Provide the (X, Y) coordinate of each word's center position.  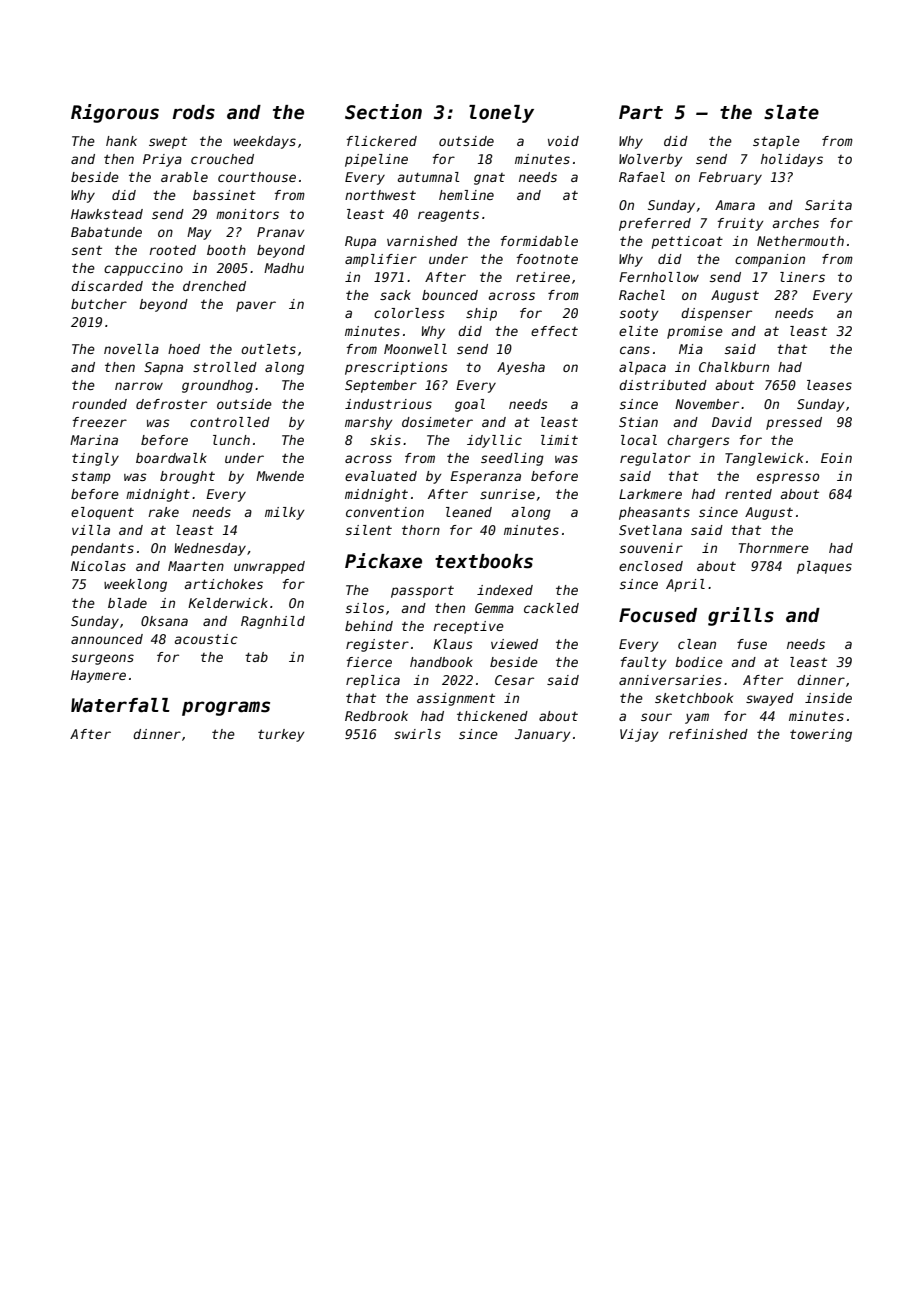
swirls (417, 734)
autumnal (429, 177)
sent (87, 250)
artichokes (224, 584)
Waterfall (120, 705)
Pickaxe (383, 561)
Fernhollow (659, 277)
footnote (547, 259)
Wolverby (650, 160)
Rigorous (115, 113)
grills (741, 616)
